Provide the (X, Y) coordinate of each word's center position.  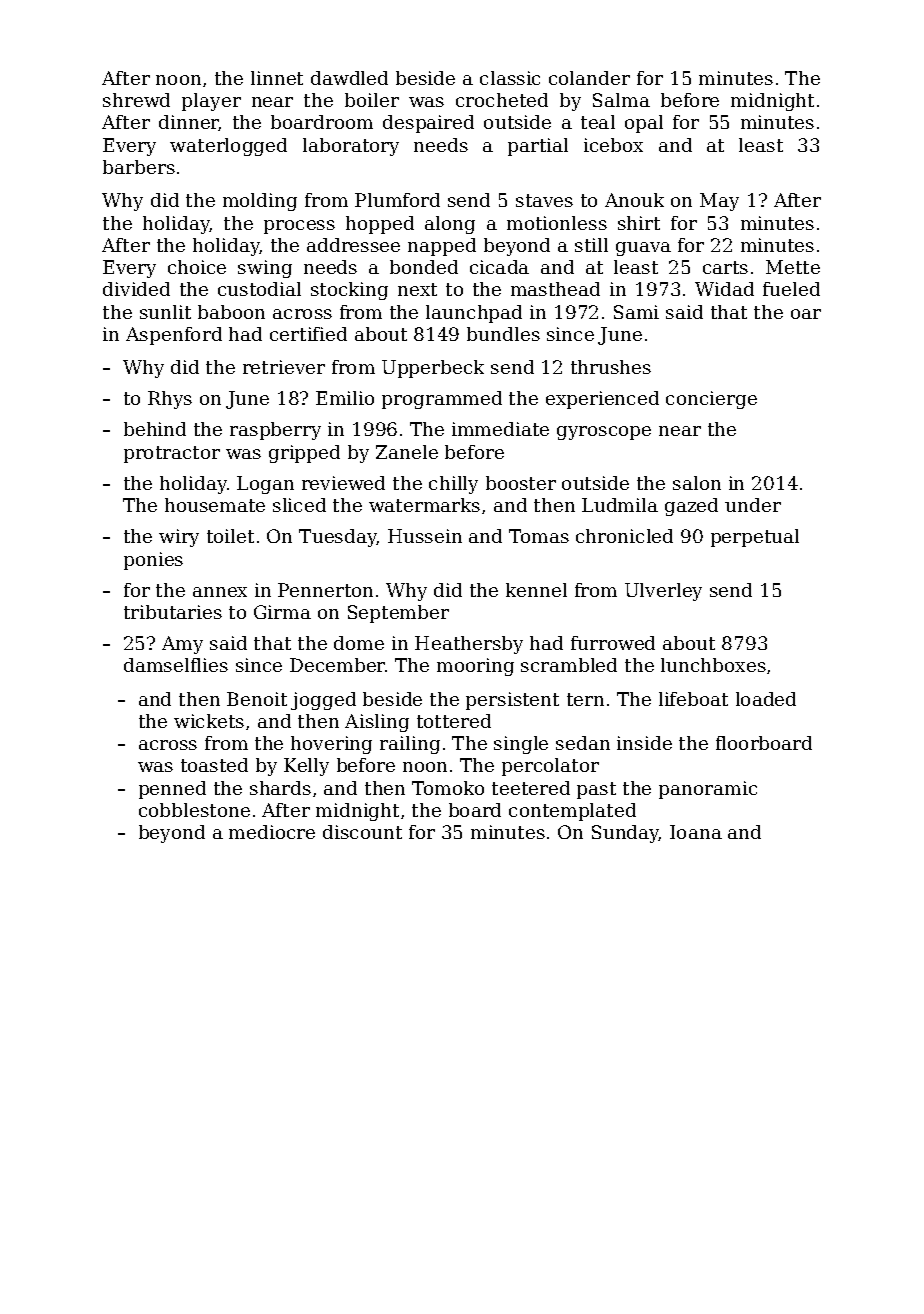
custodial (259, 289)
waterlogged (228, 147)
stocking (349, 291)
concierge (711, 400)
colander (589, 78)
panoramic (708, 790)
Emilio (345, 398)
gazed (691, 507)
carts (725, 267)
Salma (621, 100)
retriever (284, 367)
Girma (282, 612)
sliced (299, 505)
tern (585, 699)
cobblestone (194, 810)
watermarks (424, 505)
